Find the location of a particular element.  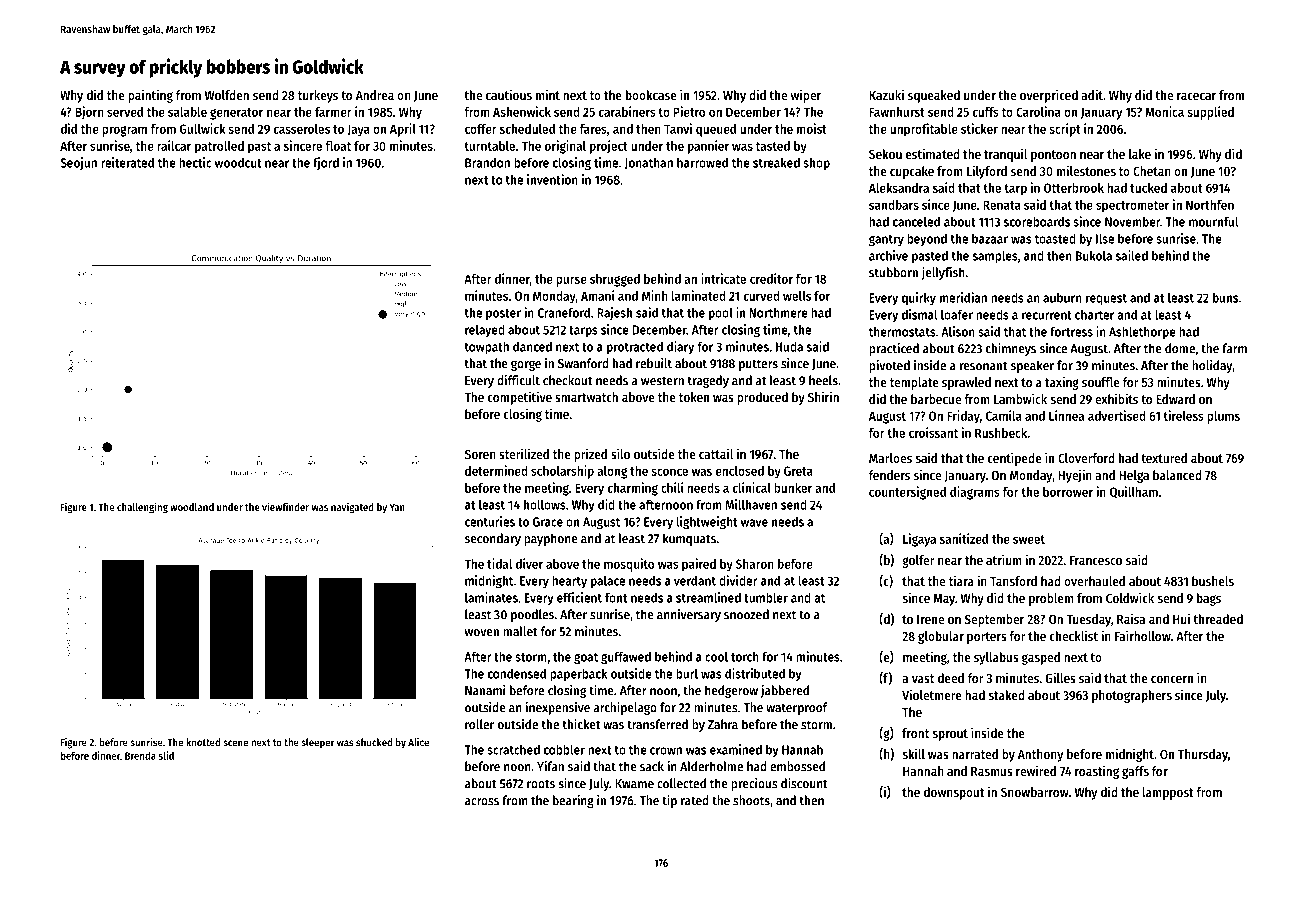

cupcake is located at coordinates (912, 172).
